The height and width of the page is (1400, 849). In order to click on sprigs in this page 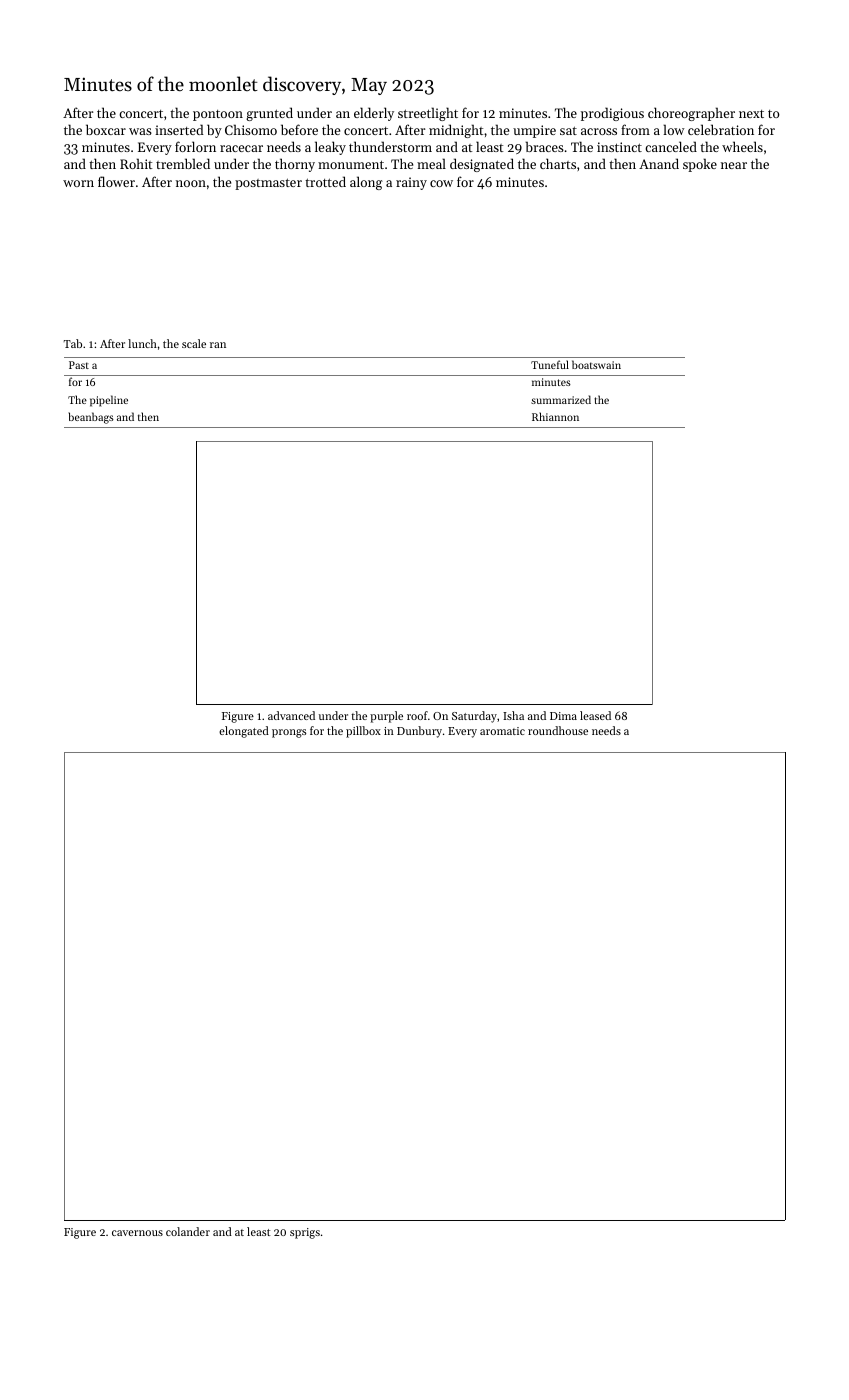, I will do `click(305, 1233)`.
